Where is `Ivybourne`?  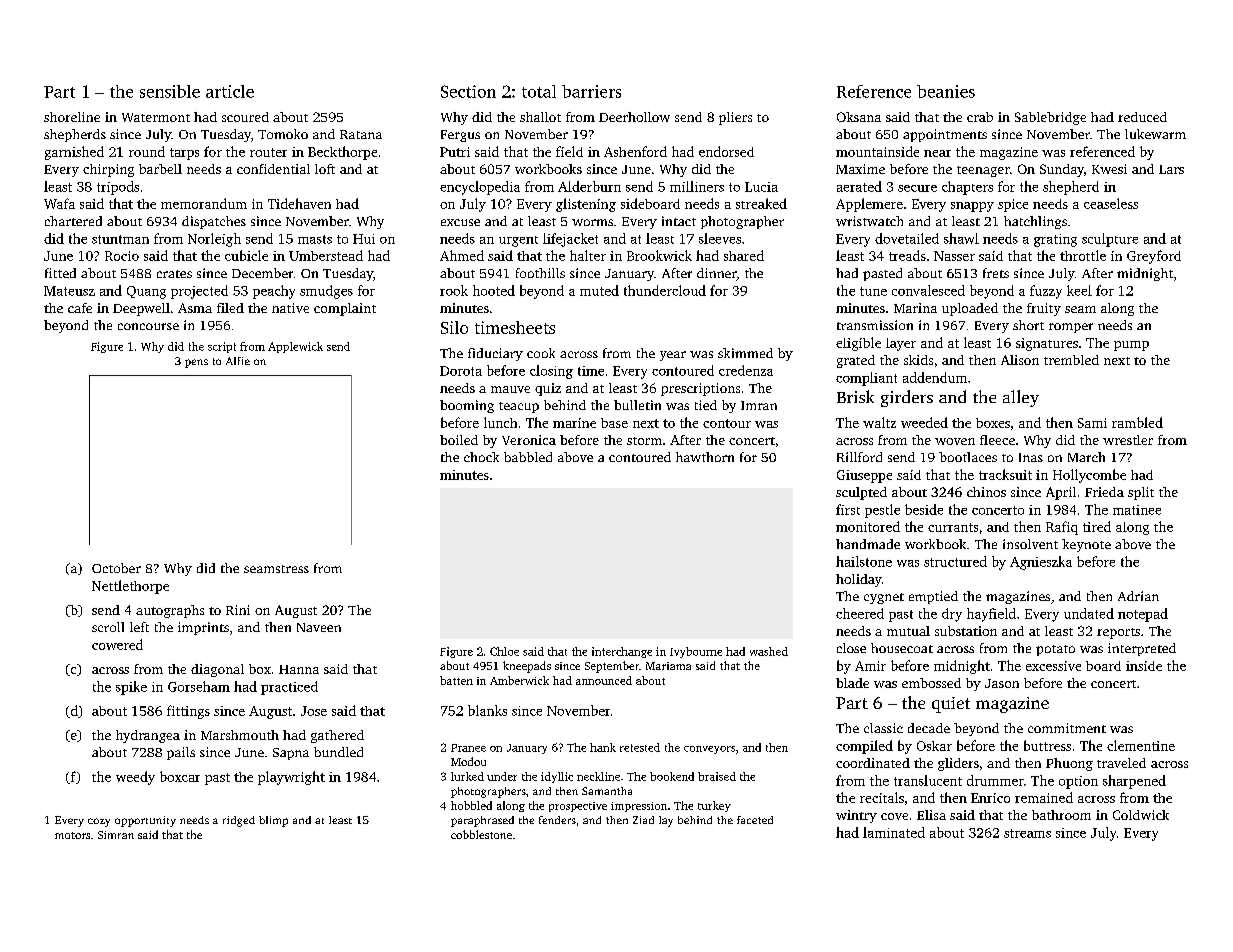
Ivybourne is located at coordinates (696, 652).
